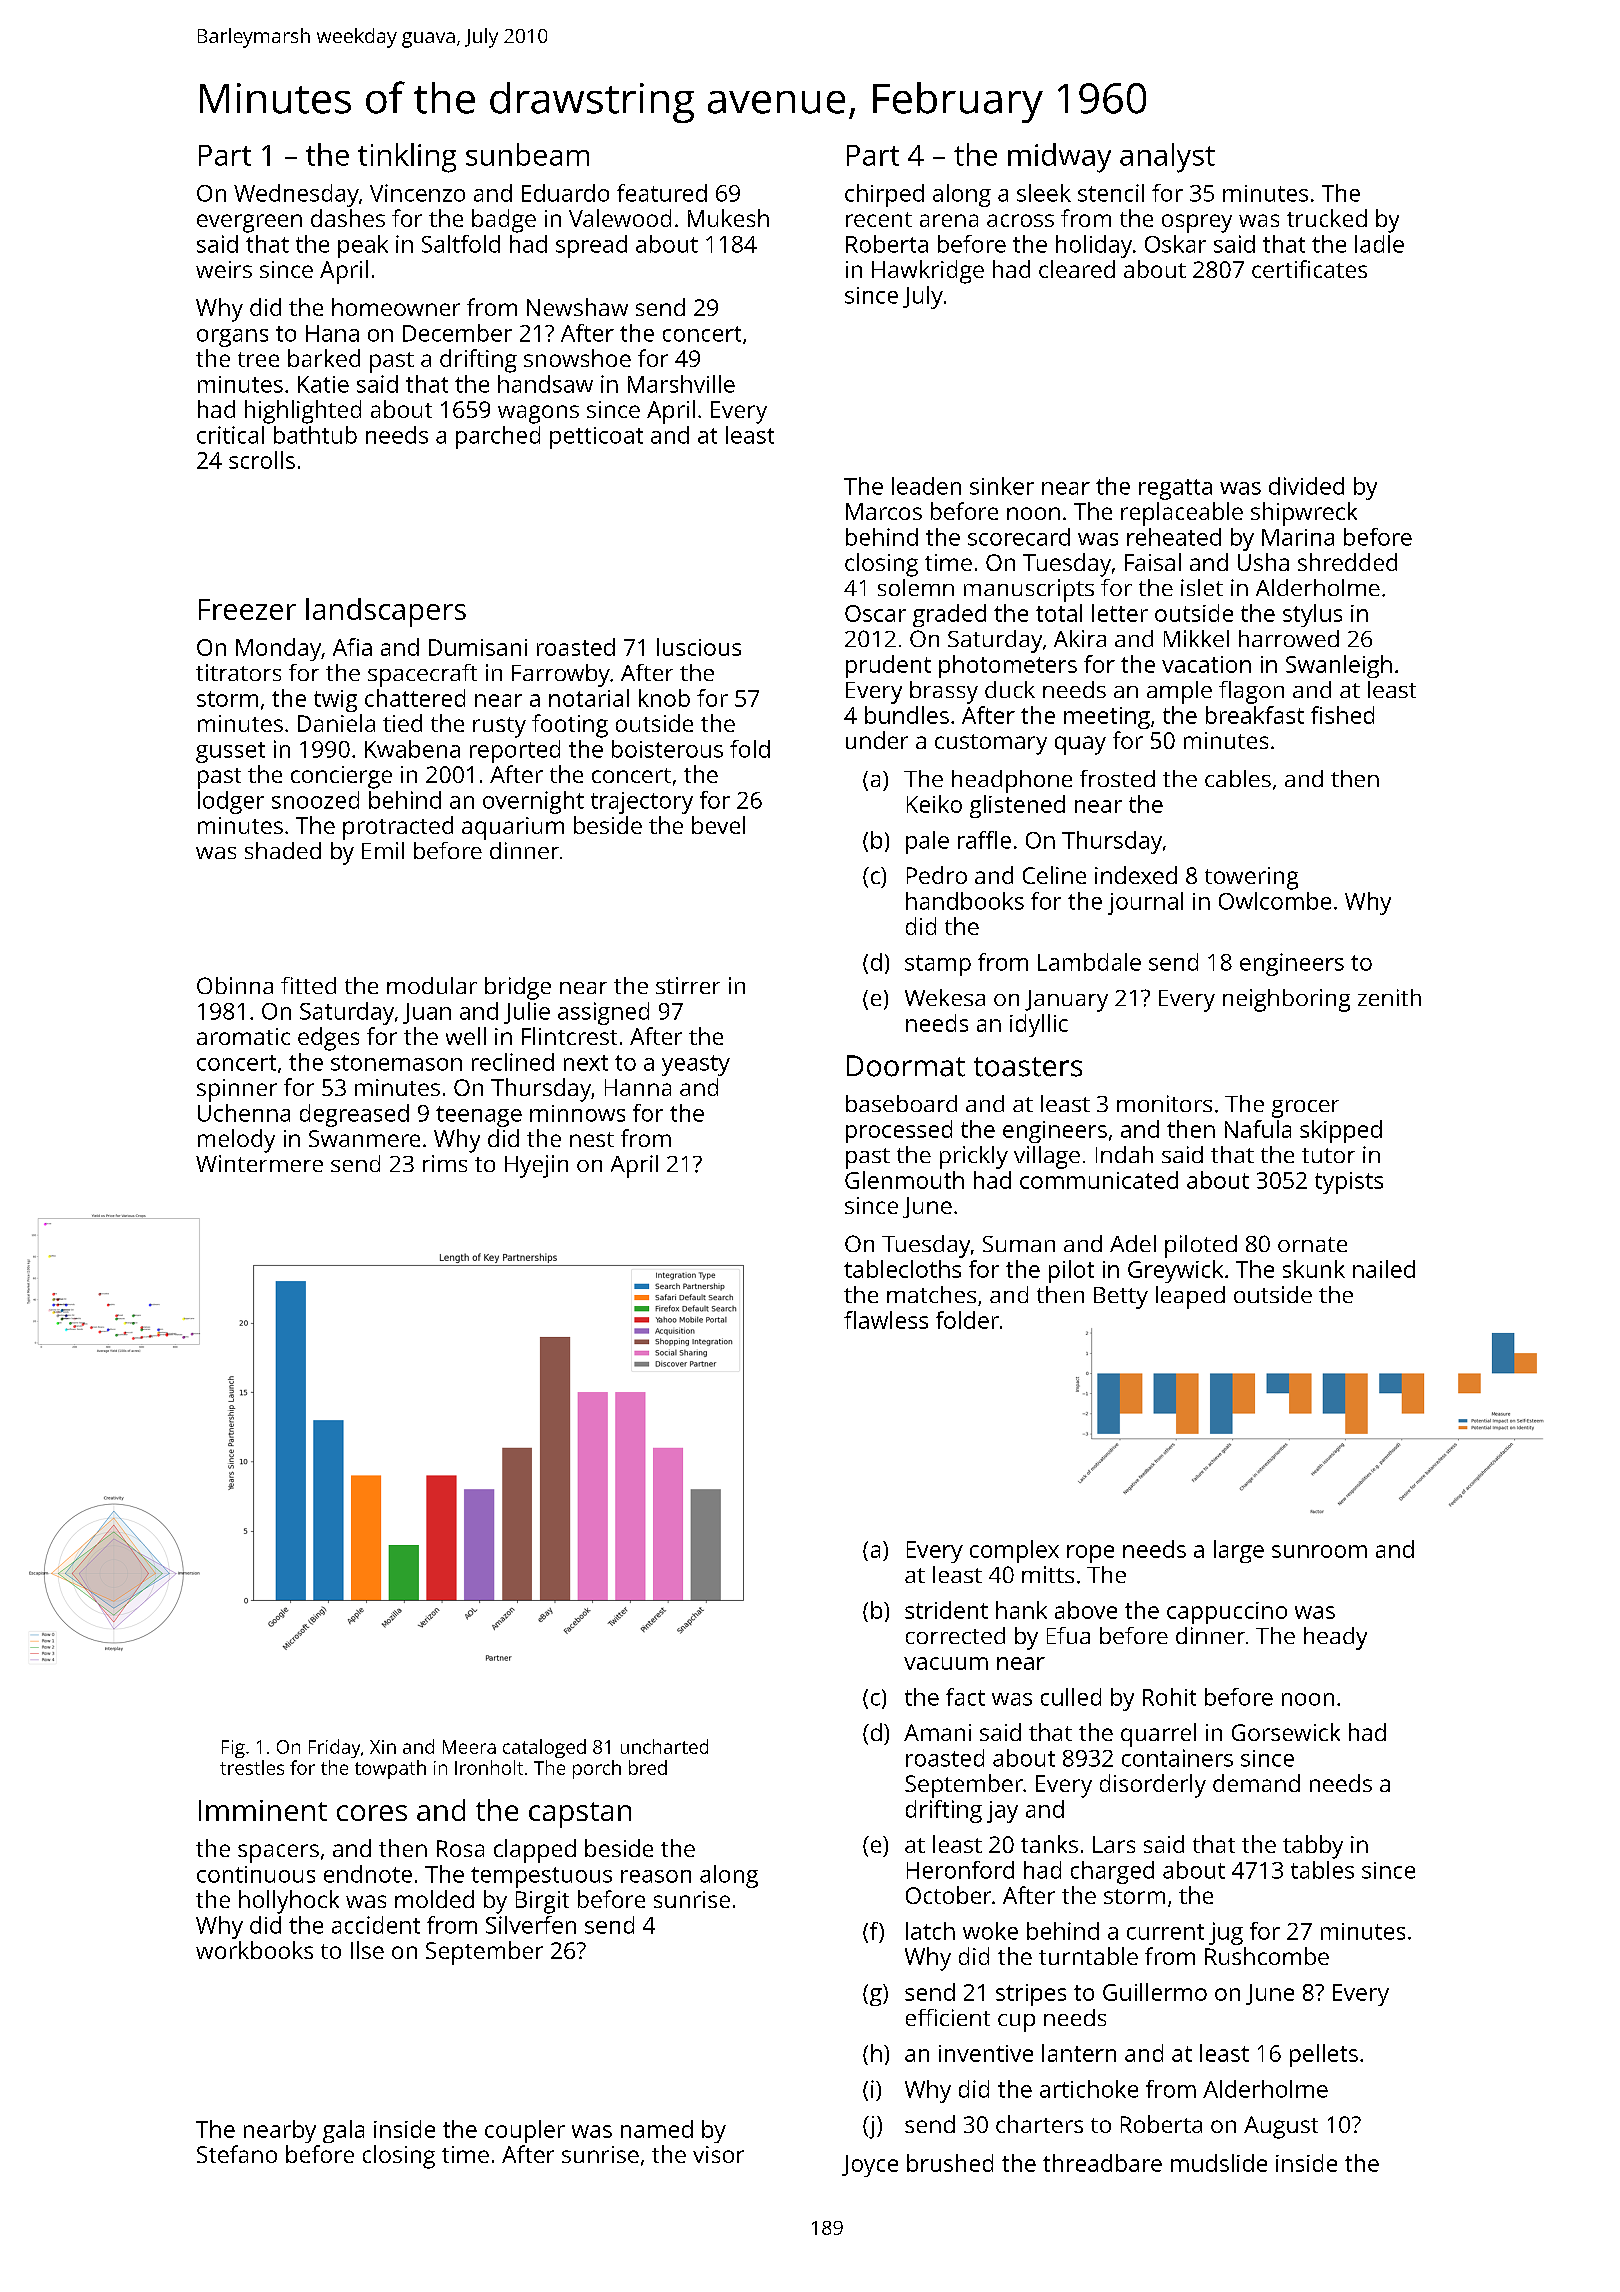 The width and height of the screenshot is (1620, 2292). What do you see at coordinates (259, 1163) in the screenshot?
I see `Wintermere` at bounding box center [259, 1163].
